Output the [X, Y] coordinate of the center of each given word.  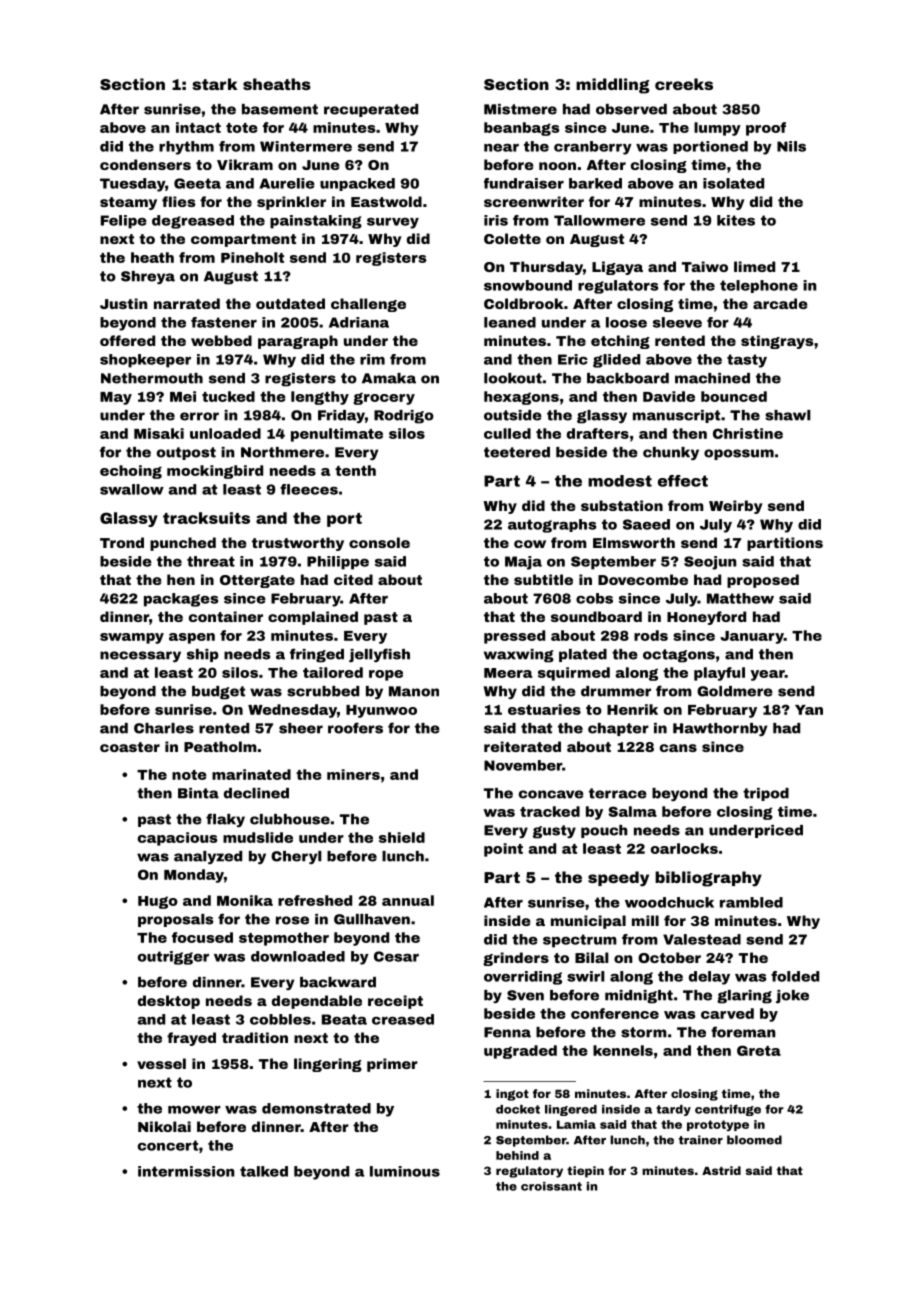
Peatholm [220, 746]
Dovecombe [643, 579]
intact [198, 127]
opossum [739, 454]
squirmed [574, 674]
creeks [684, 84]
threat [211, 561]
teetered [517, 452]
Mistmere [520, 109]
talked [264, 1171]
